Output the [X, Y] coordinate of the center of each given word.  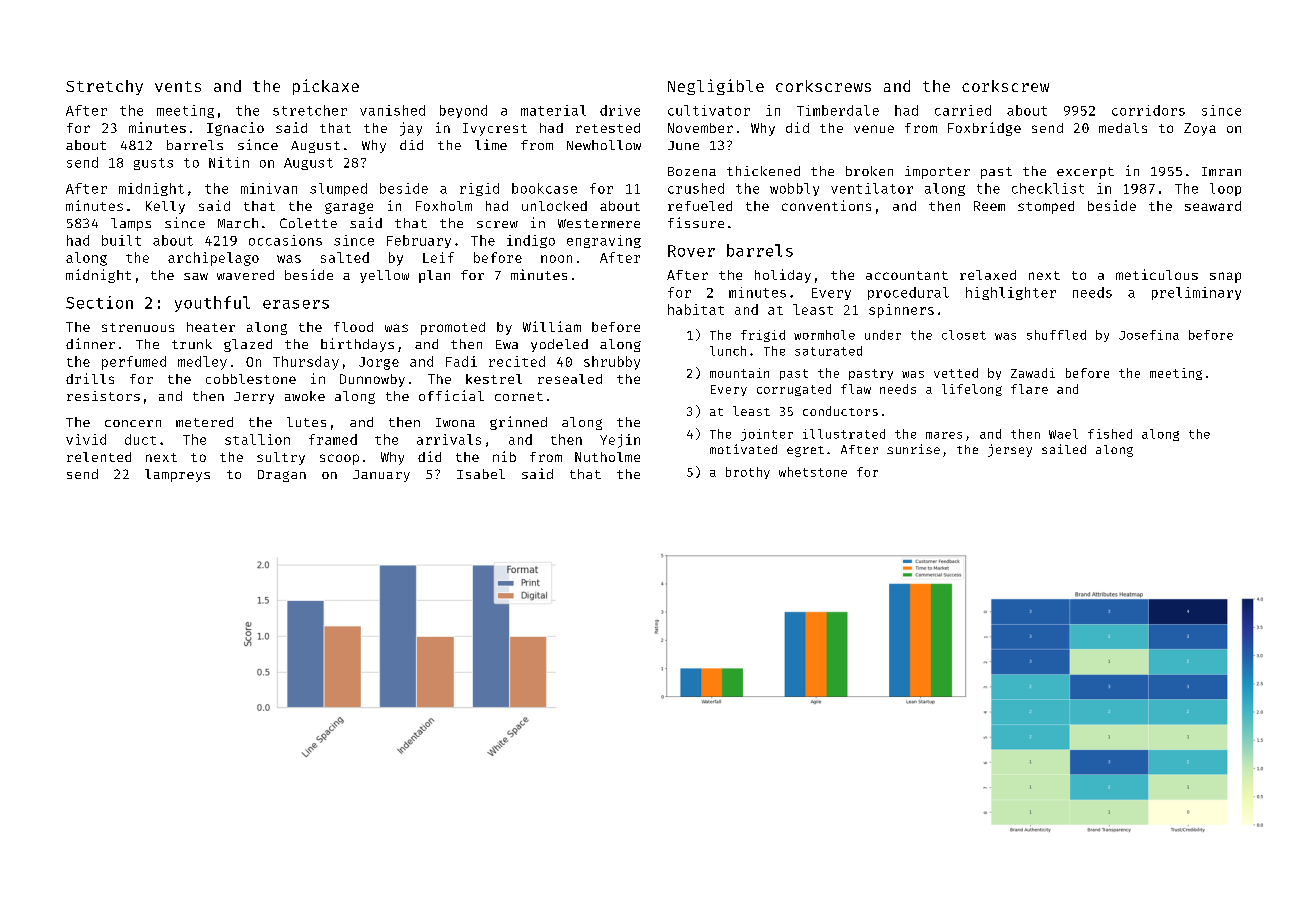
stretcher [310, 110]
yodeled [559, 345]
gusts [153, 164]
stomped [1046, 207]
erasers [296, 304]
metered [204, 422]
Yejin [620, 441]
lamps [131, 224]
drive [620, 110]
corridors [1148, 110]
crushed [696, 188]
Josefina [1149, 335]
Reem [989, 206]
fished [1110, 434]
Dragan [282, 476]
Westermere [599, 223]
